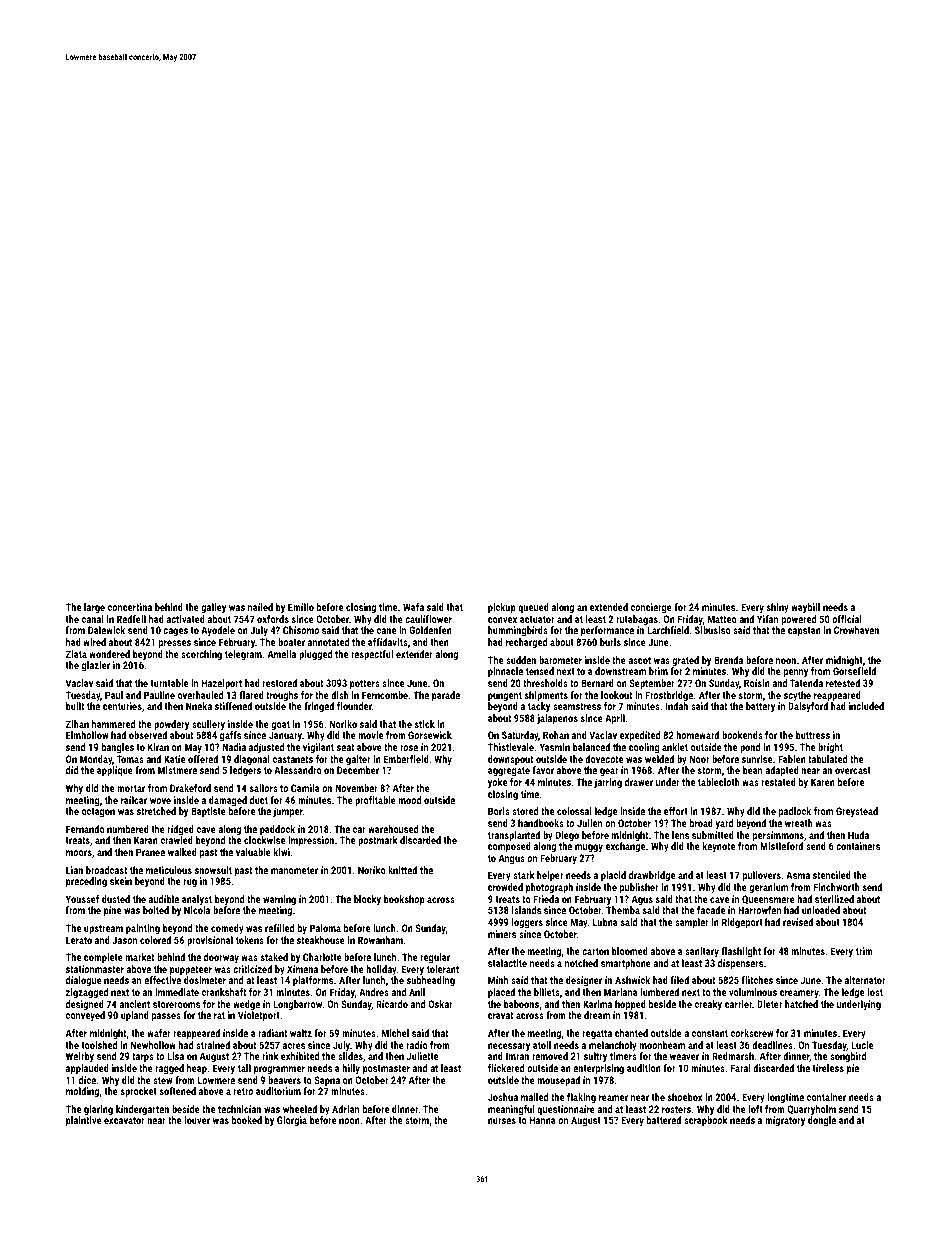  Describe the element at coordinates (106, 630) in the screenshot. I see `Dalewick` at that location.
